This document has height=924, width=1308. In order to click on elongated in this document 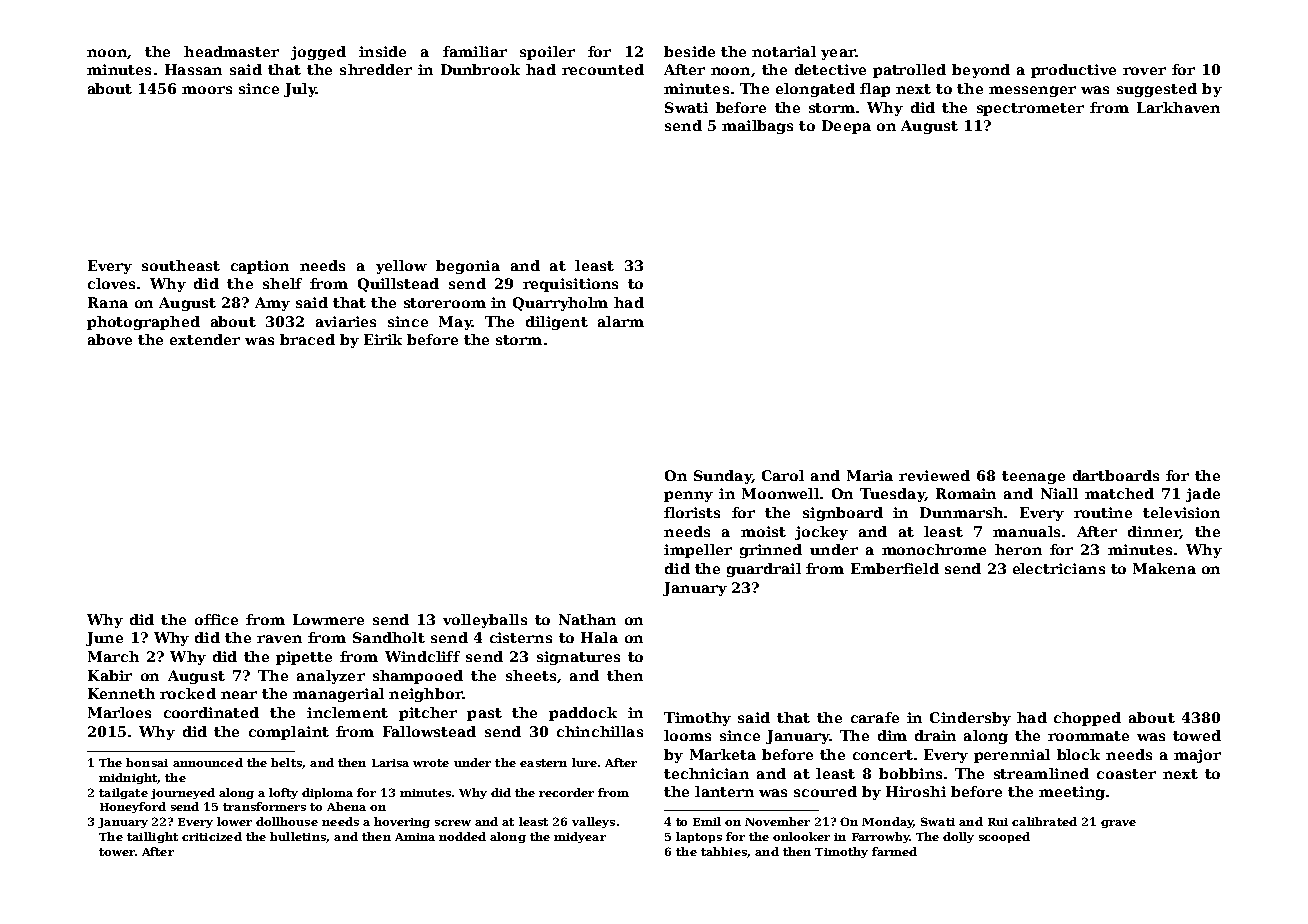, I will do `click(815, 90)`.
